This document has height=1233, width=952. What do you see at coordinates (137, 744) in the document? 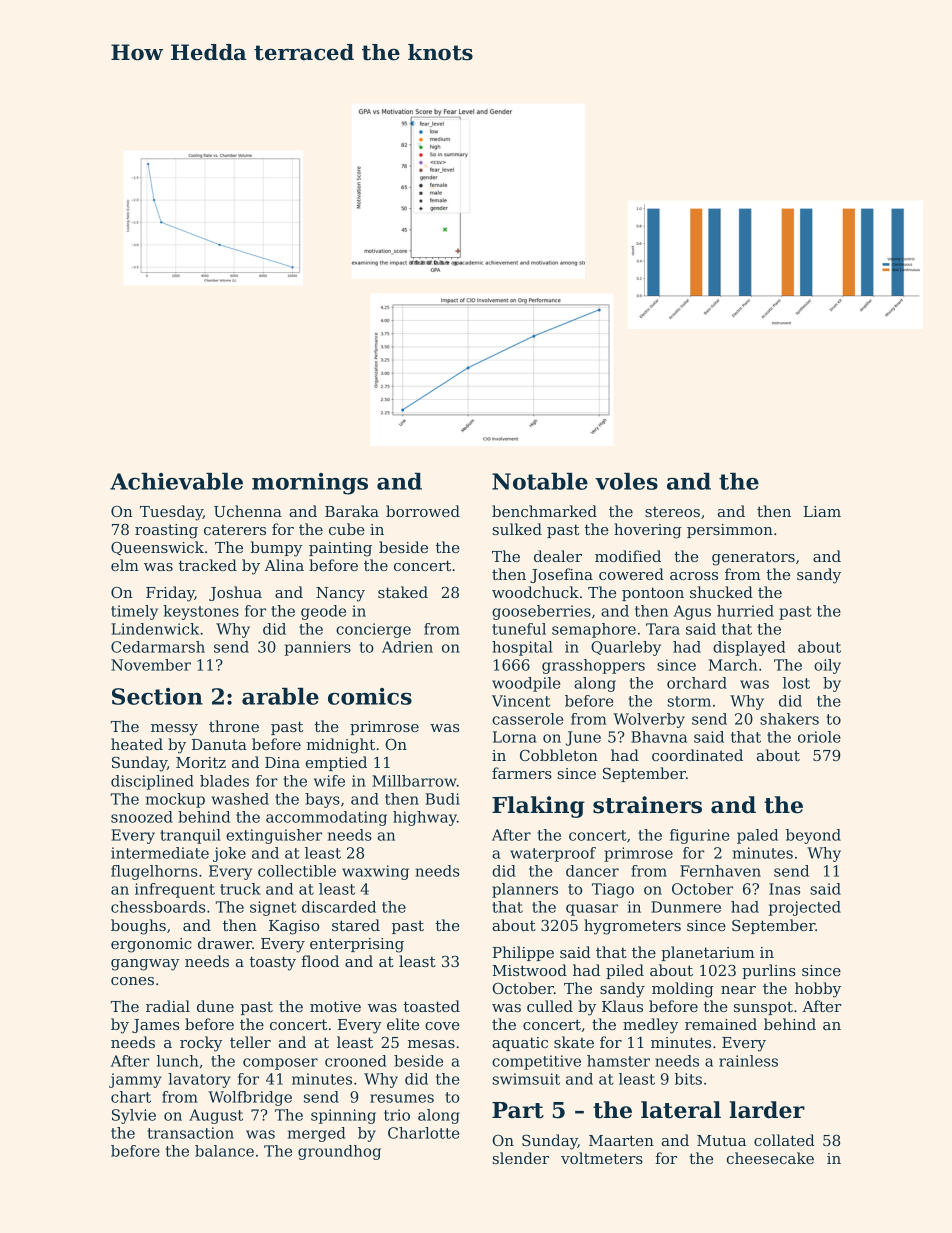
I see `heated` at bounding box center [137, 744].
